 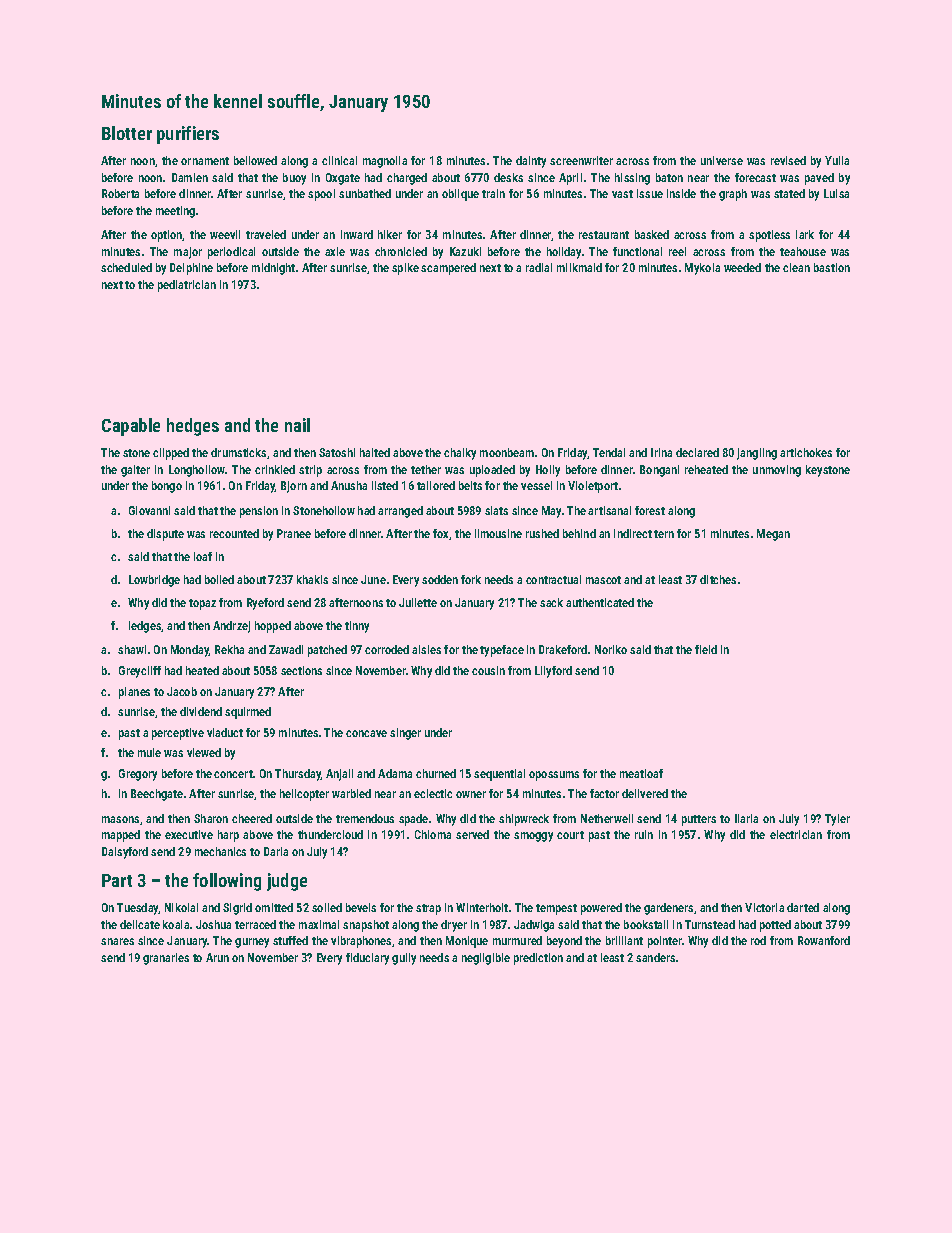 What do you see at coordinates (339, 160) in the screenshot?
I see `clinical` at bounding box center [339, 160].
